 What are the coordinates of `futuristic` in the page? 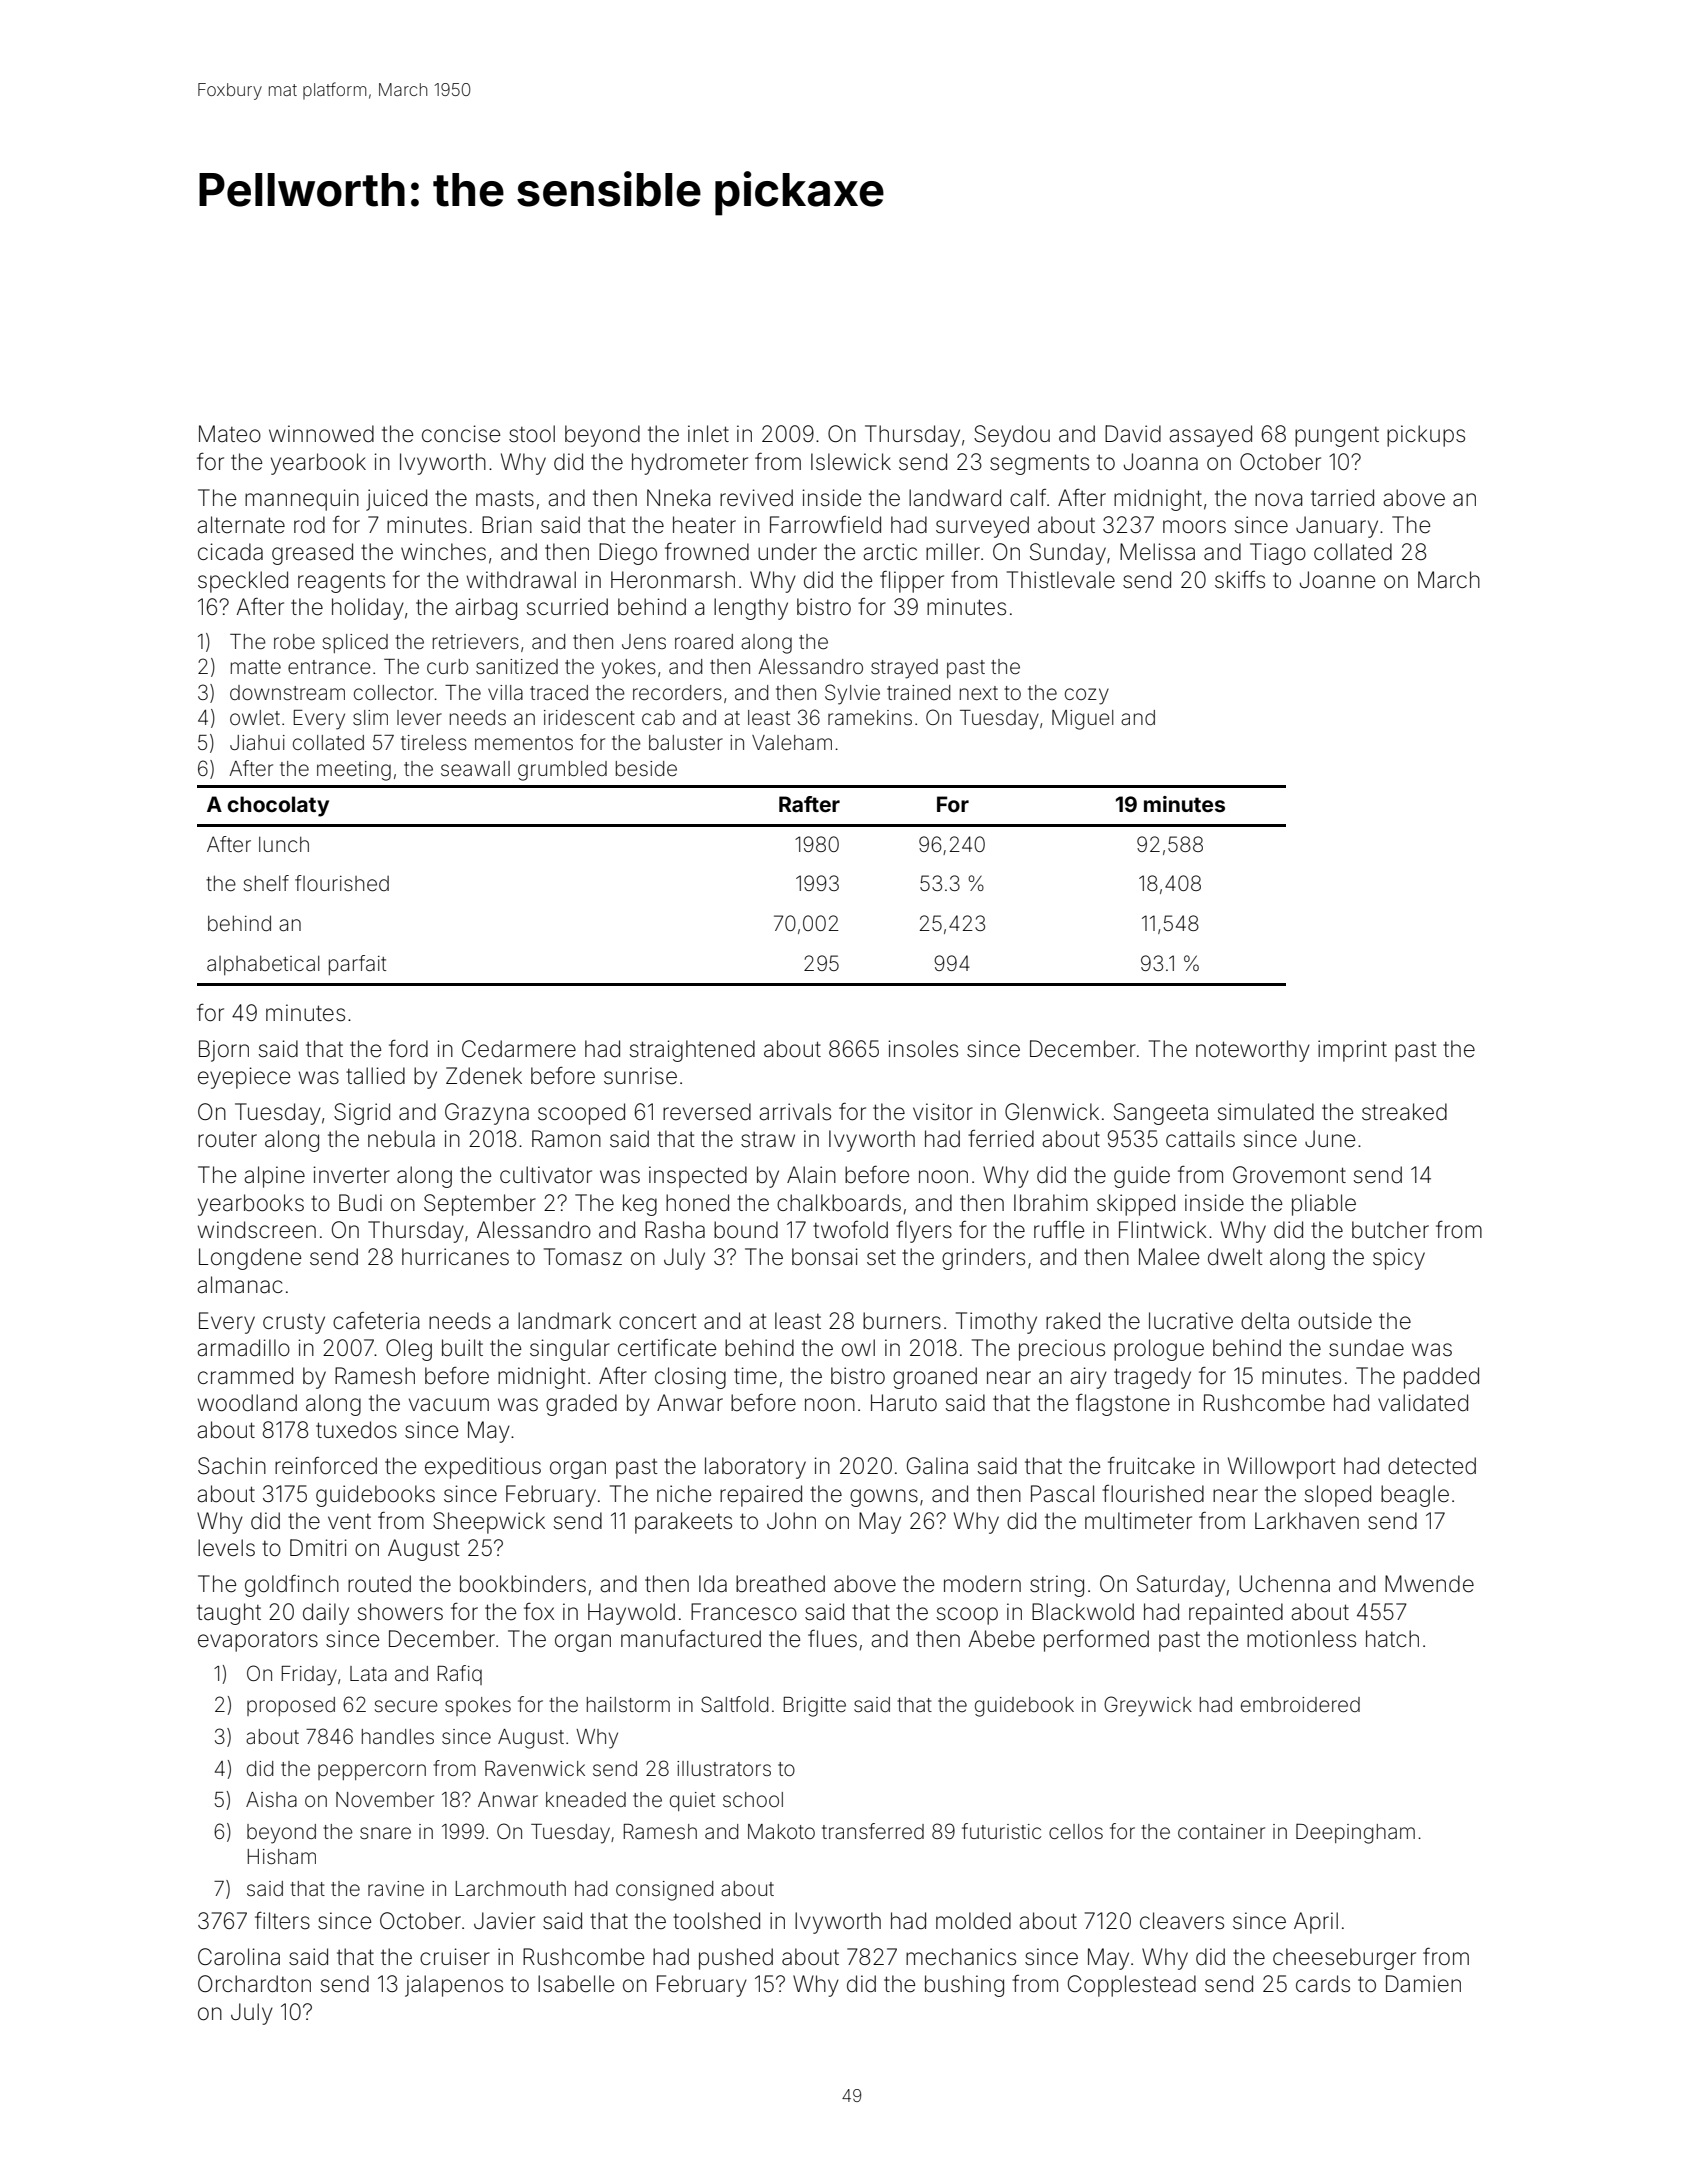 It's located at (1001, 1831).
